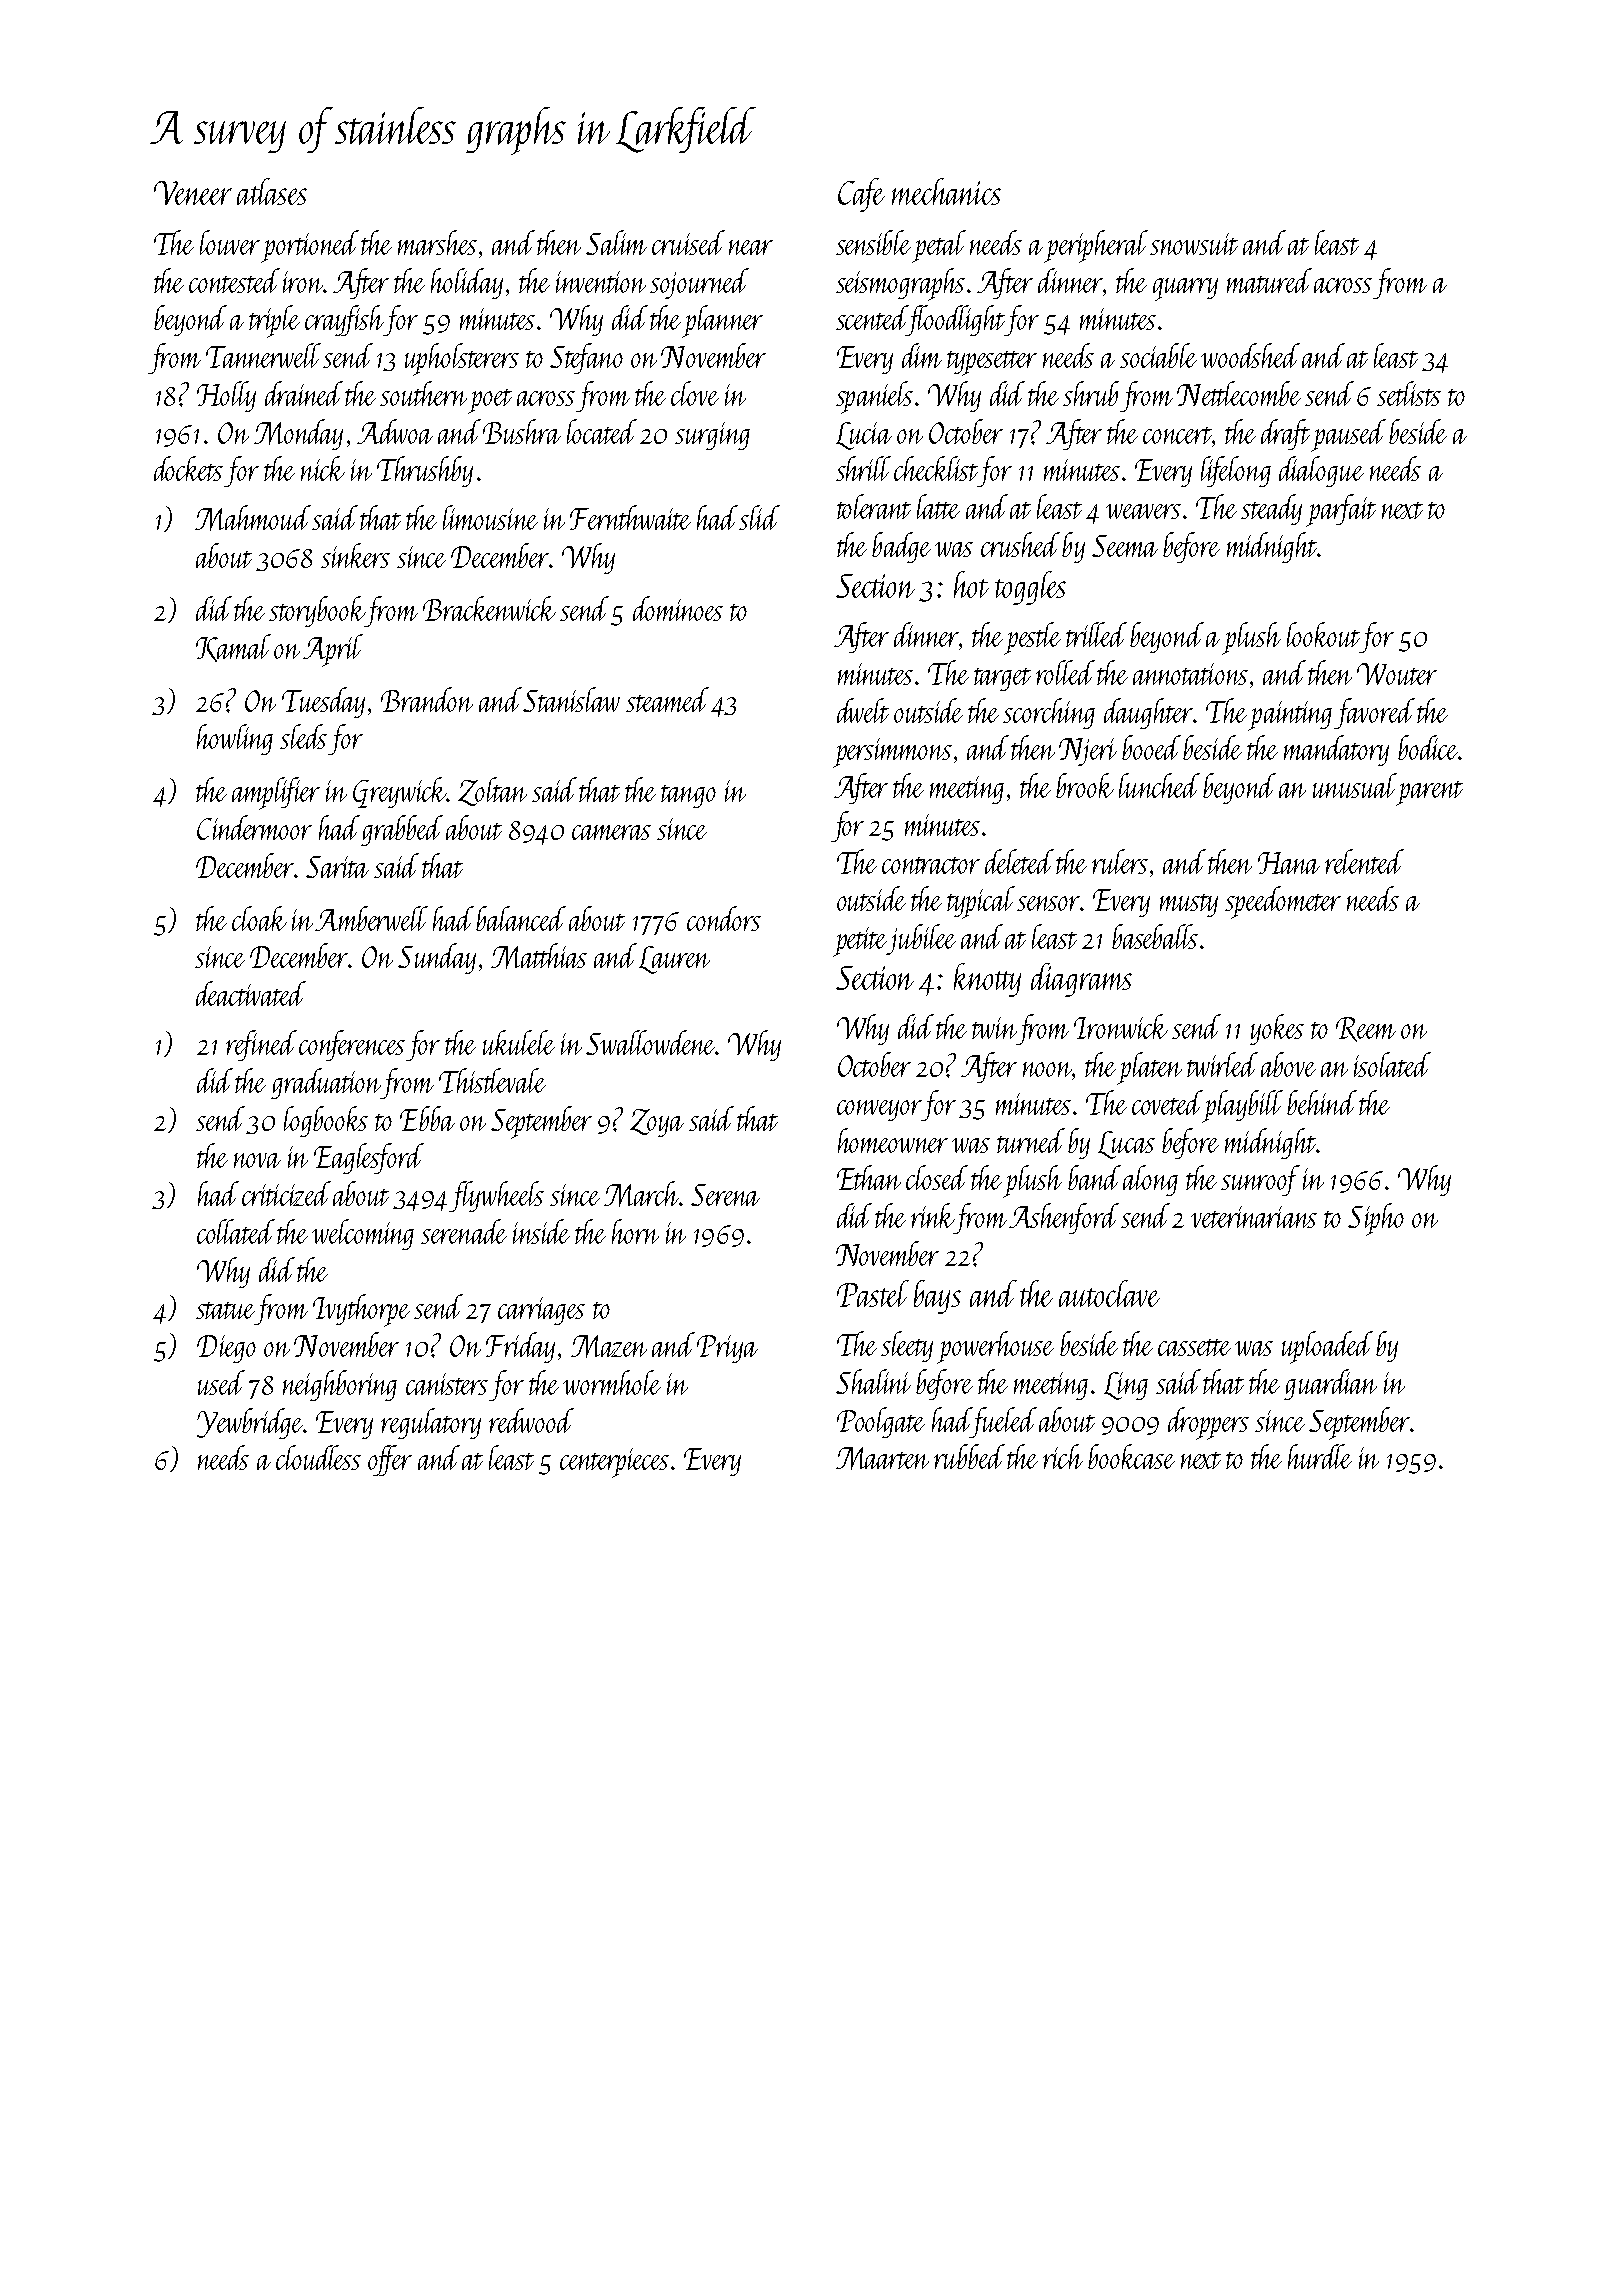  What do you see at coordinates (1194, 244) in the image?
I see `snowsuit` at bounding box center [1194, 244].
